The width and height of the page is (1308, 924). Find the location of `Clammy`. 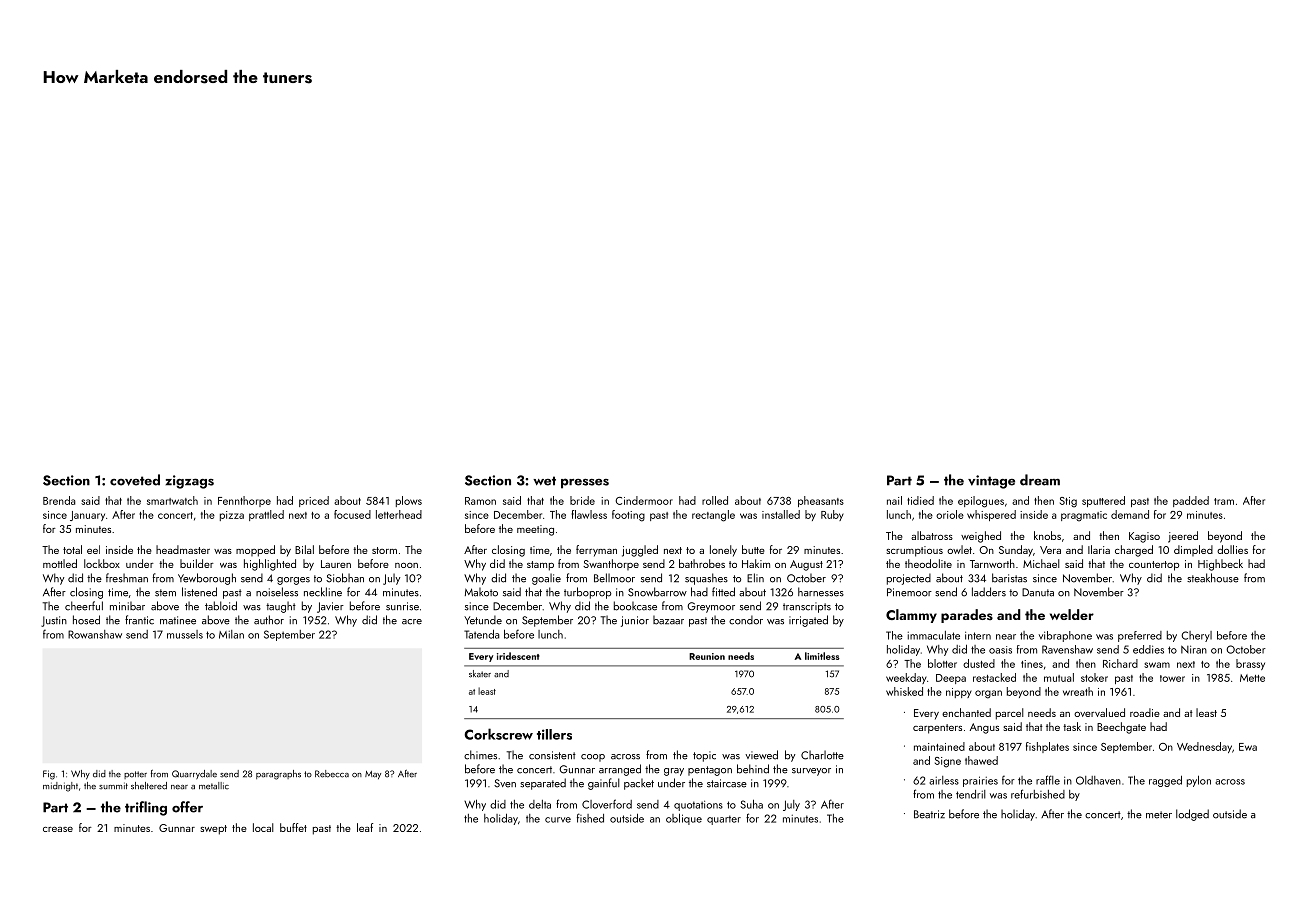

Clammy is located at coordinates (911, 616).
